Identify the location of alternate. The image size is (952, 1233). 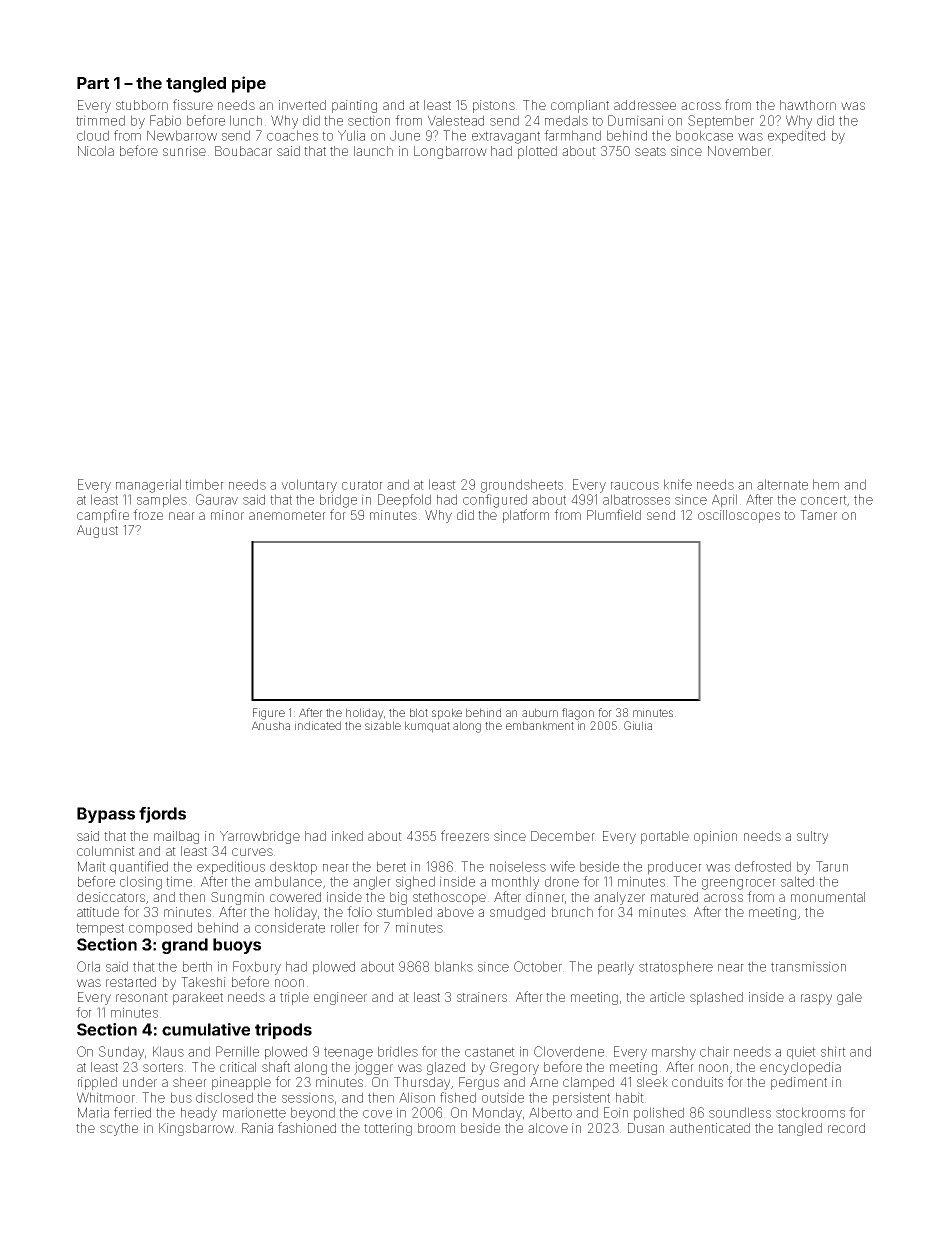
(782, 484).
